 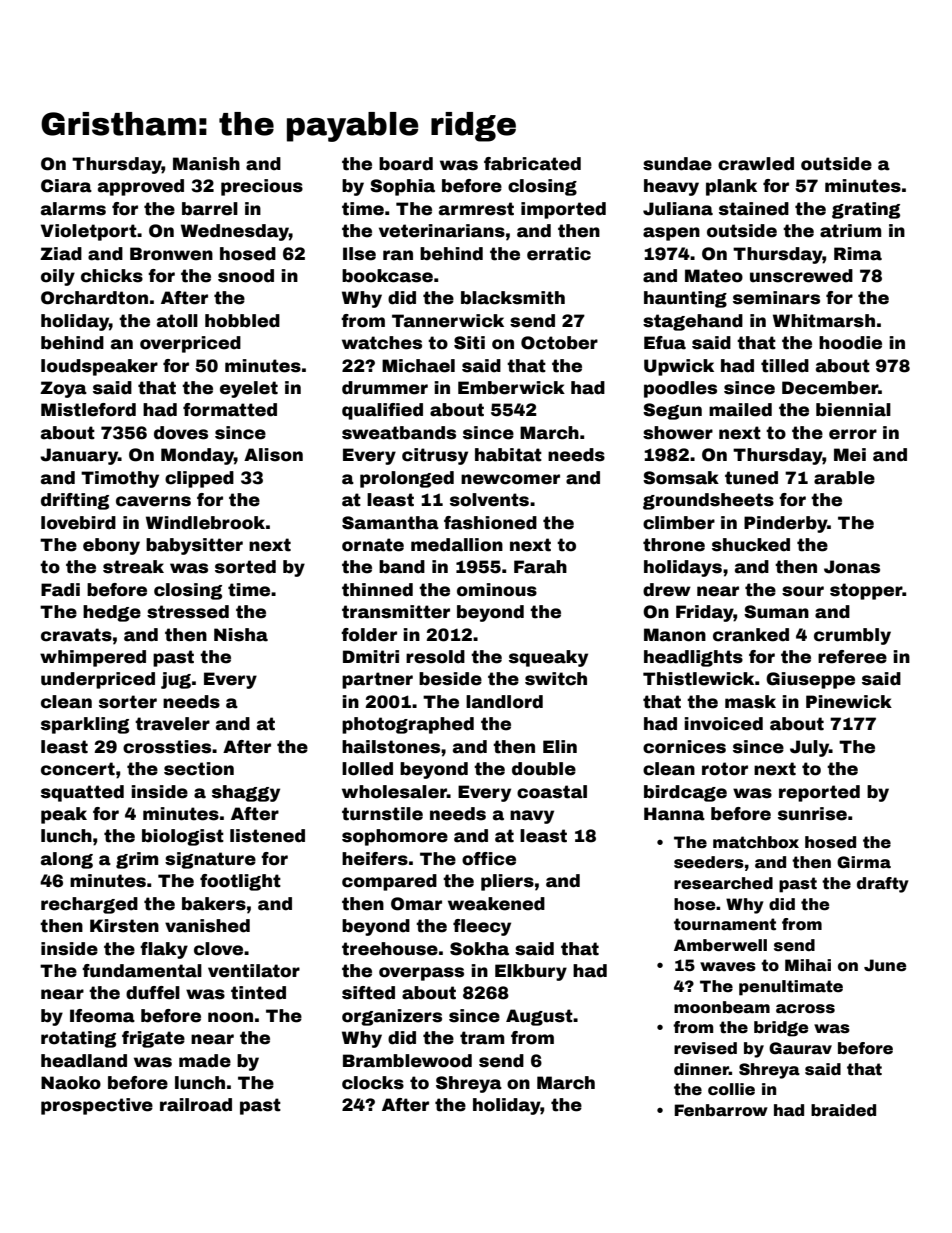 What do you see at coordinates (751, 478) in the screenshot?
I see `tuned` at bounding box center [751, 478].
